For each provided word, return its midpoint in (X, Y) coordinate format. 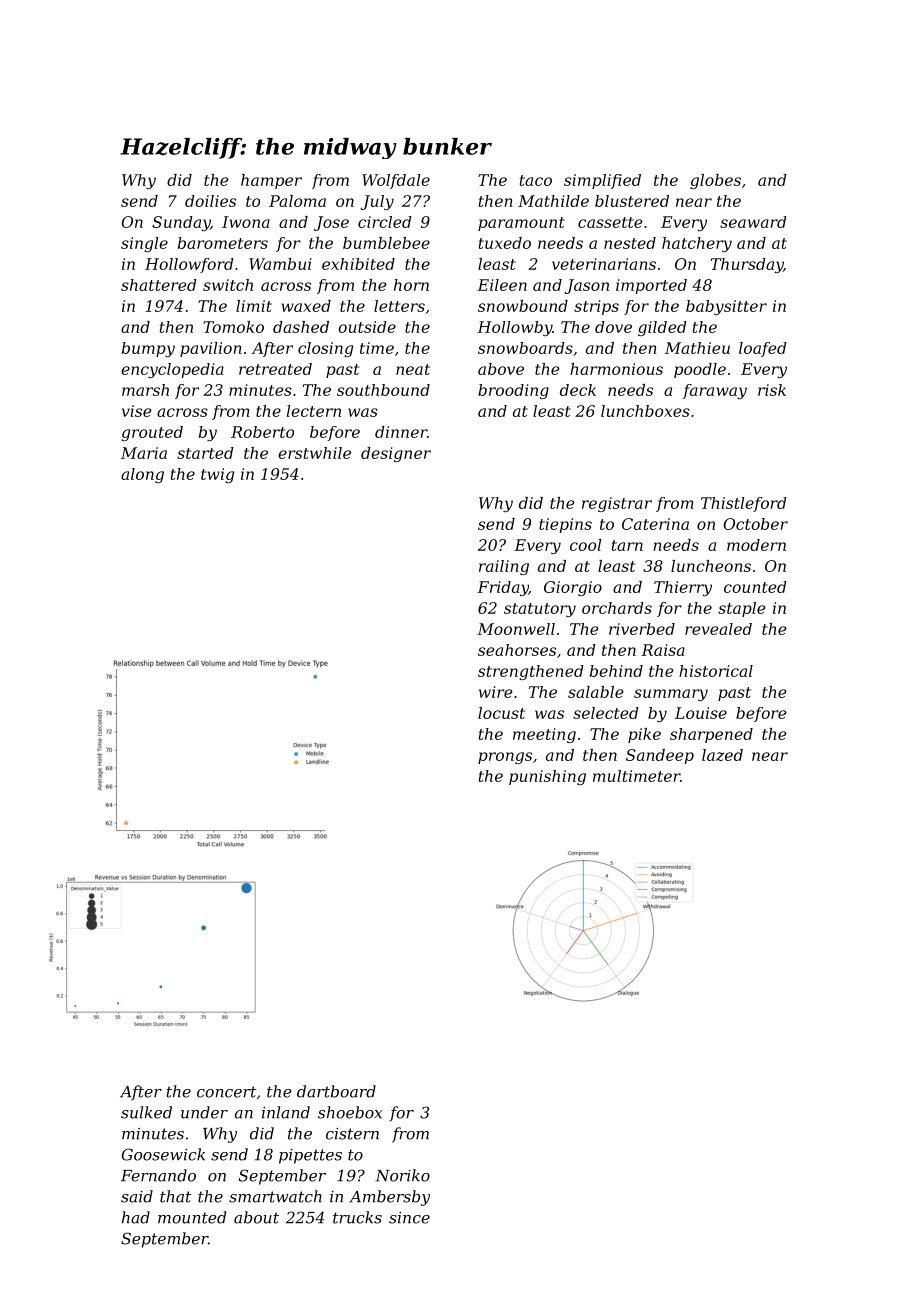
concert (226, 1092)
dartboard (336, 1091)
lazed (722, 755)
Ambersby (389, 1198)
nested (630, 243)
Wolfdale (396, 181)
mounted (192, 1217)
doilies (210, 201)
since (409, 1218)
